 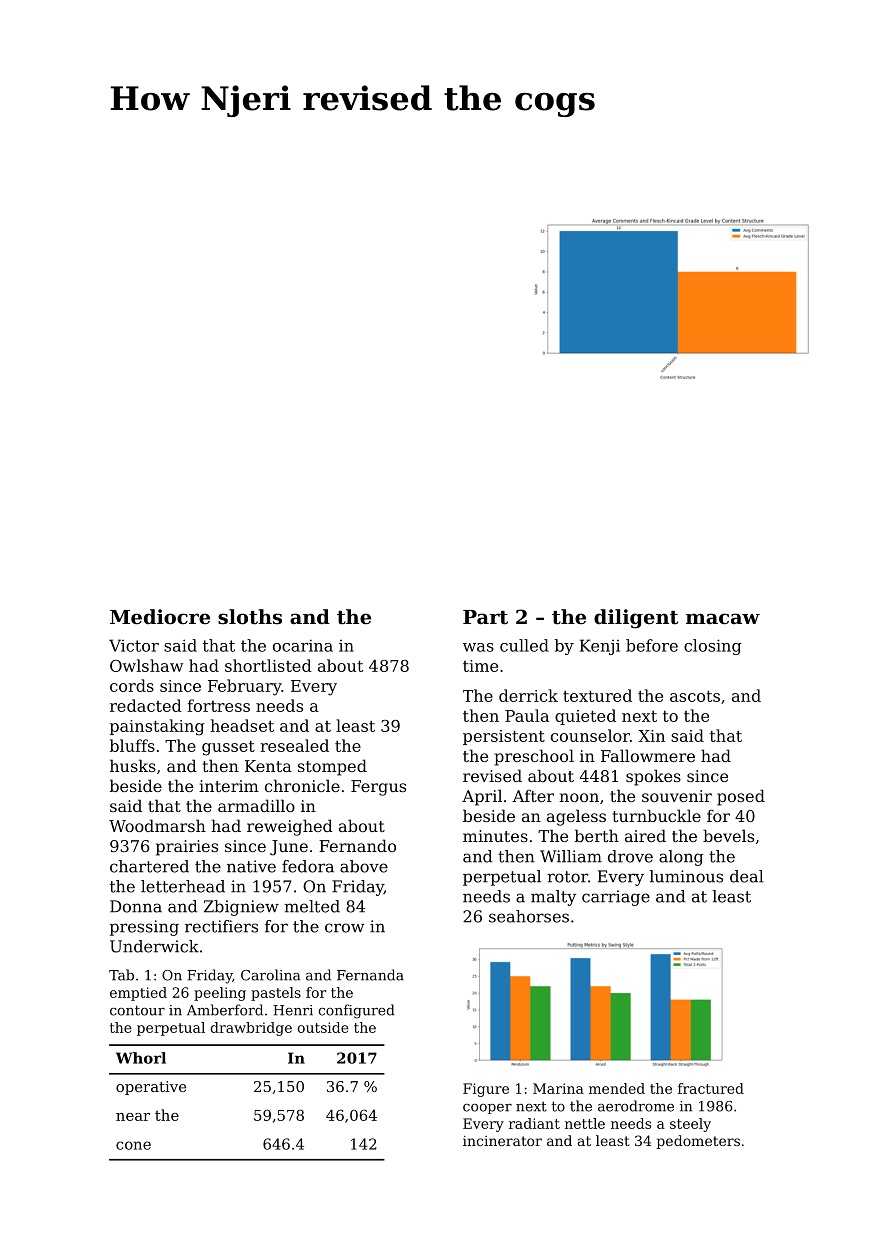 I want to click on outside, so click(x=323, y=1027).
